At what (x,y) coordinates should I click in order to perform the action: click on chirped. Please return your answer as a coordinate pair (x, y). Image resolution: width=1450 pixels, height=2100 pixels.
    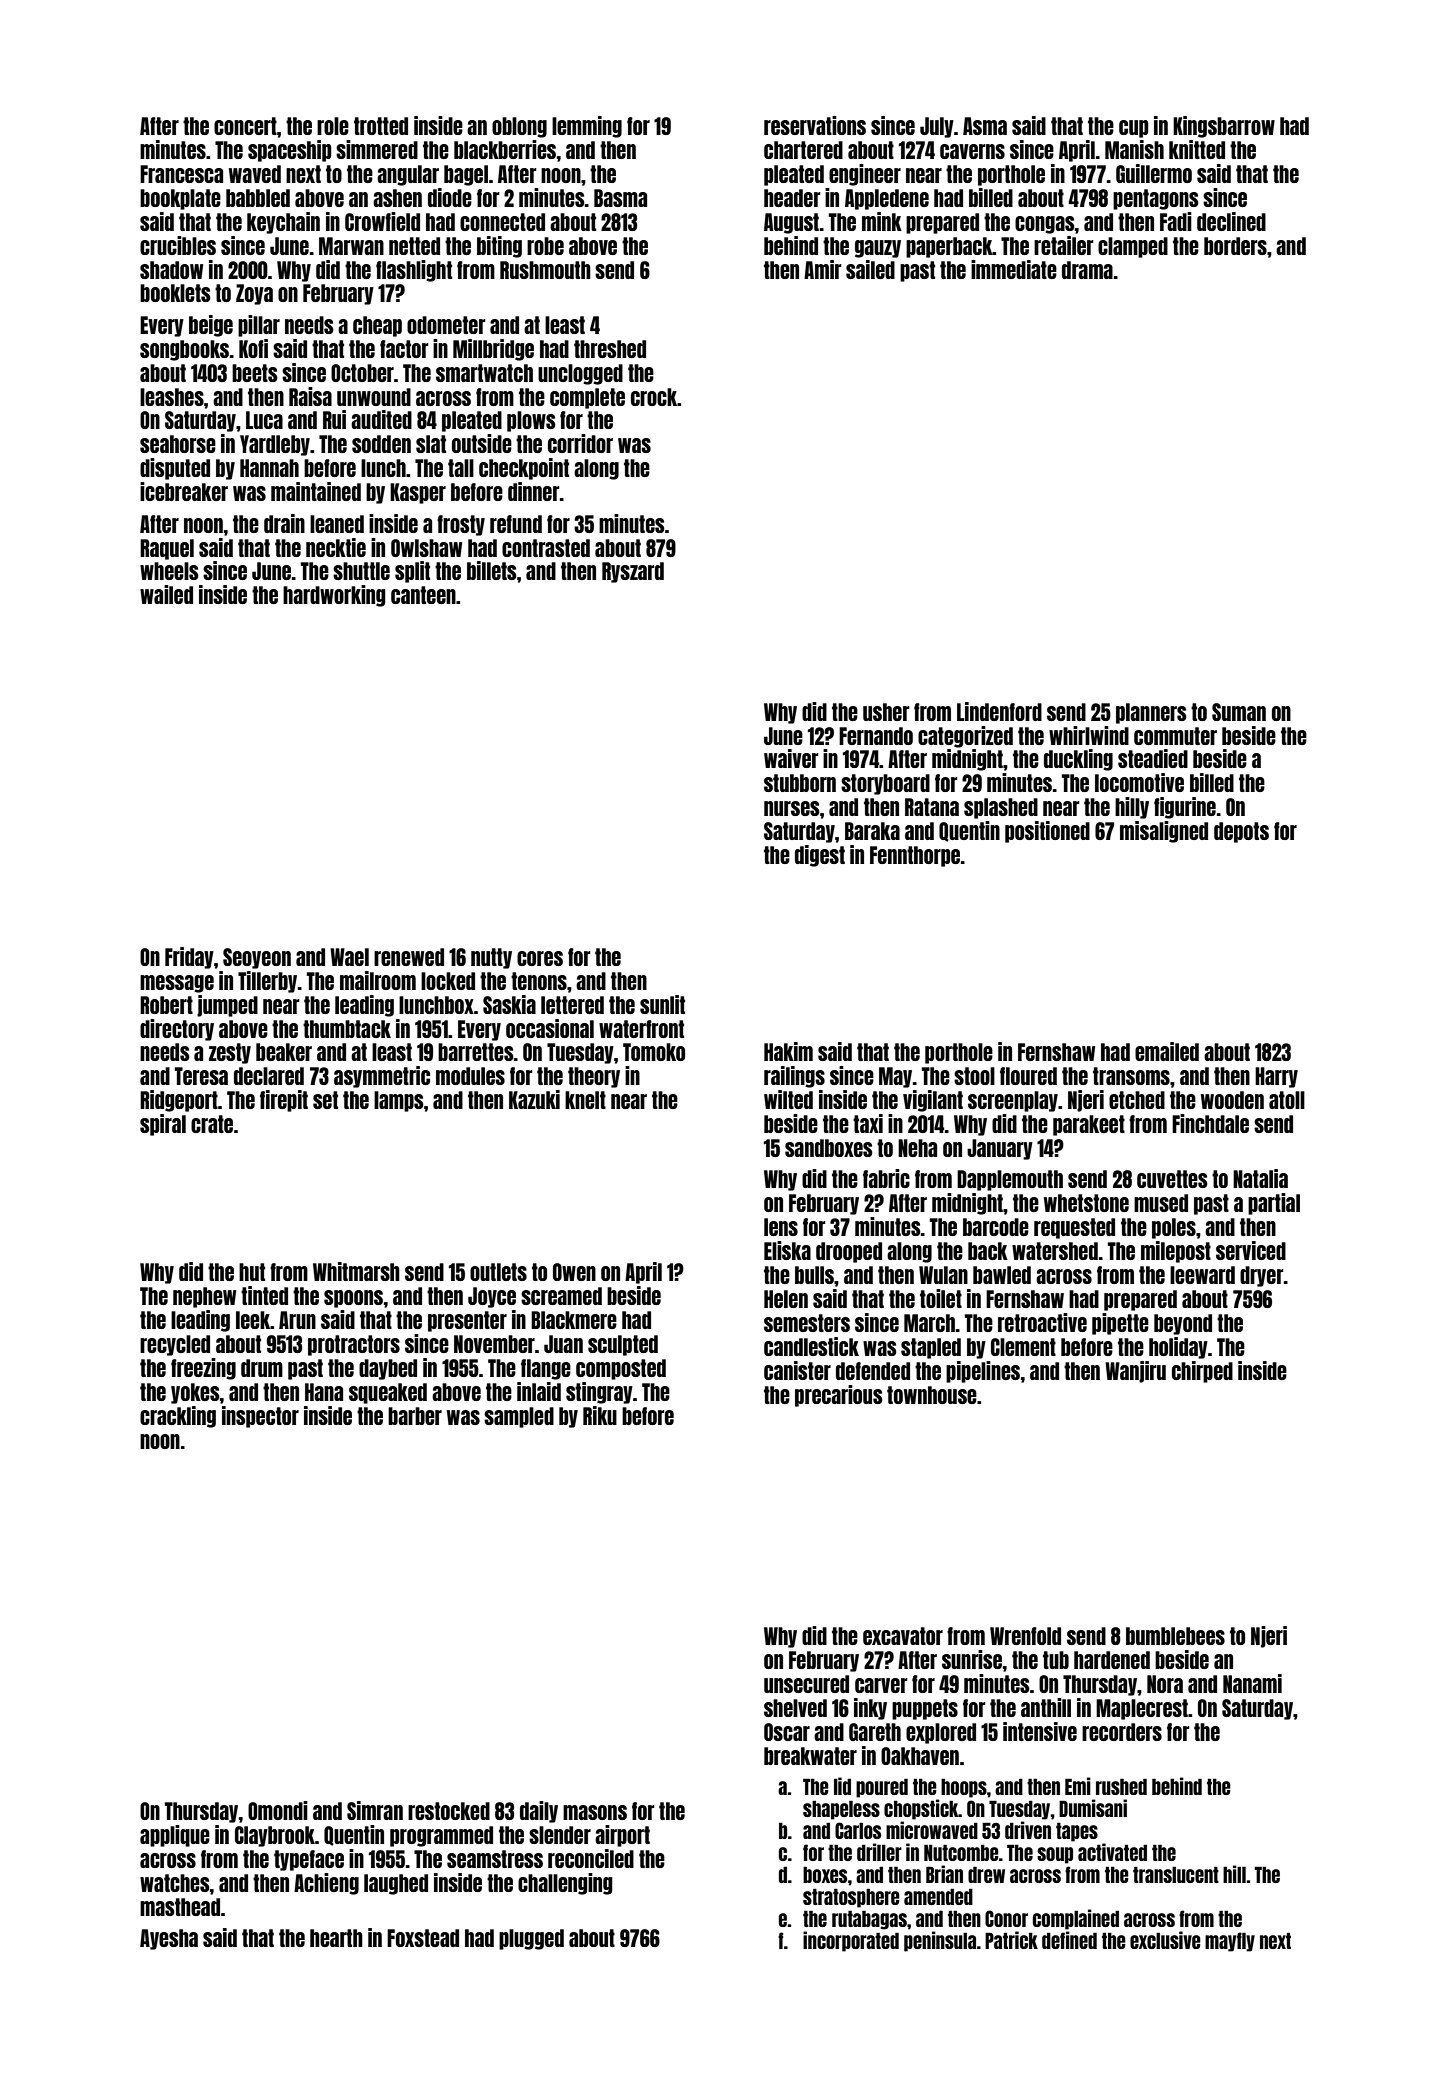
    Looking at the image, I should click on (1202, 1372).
